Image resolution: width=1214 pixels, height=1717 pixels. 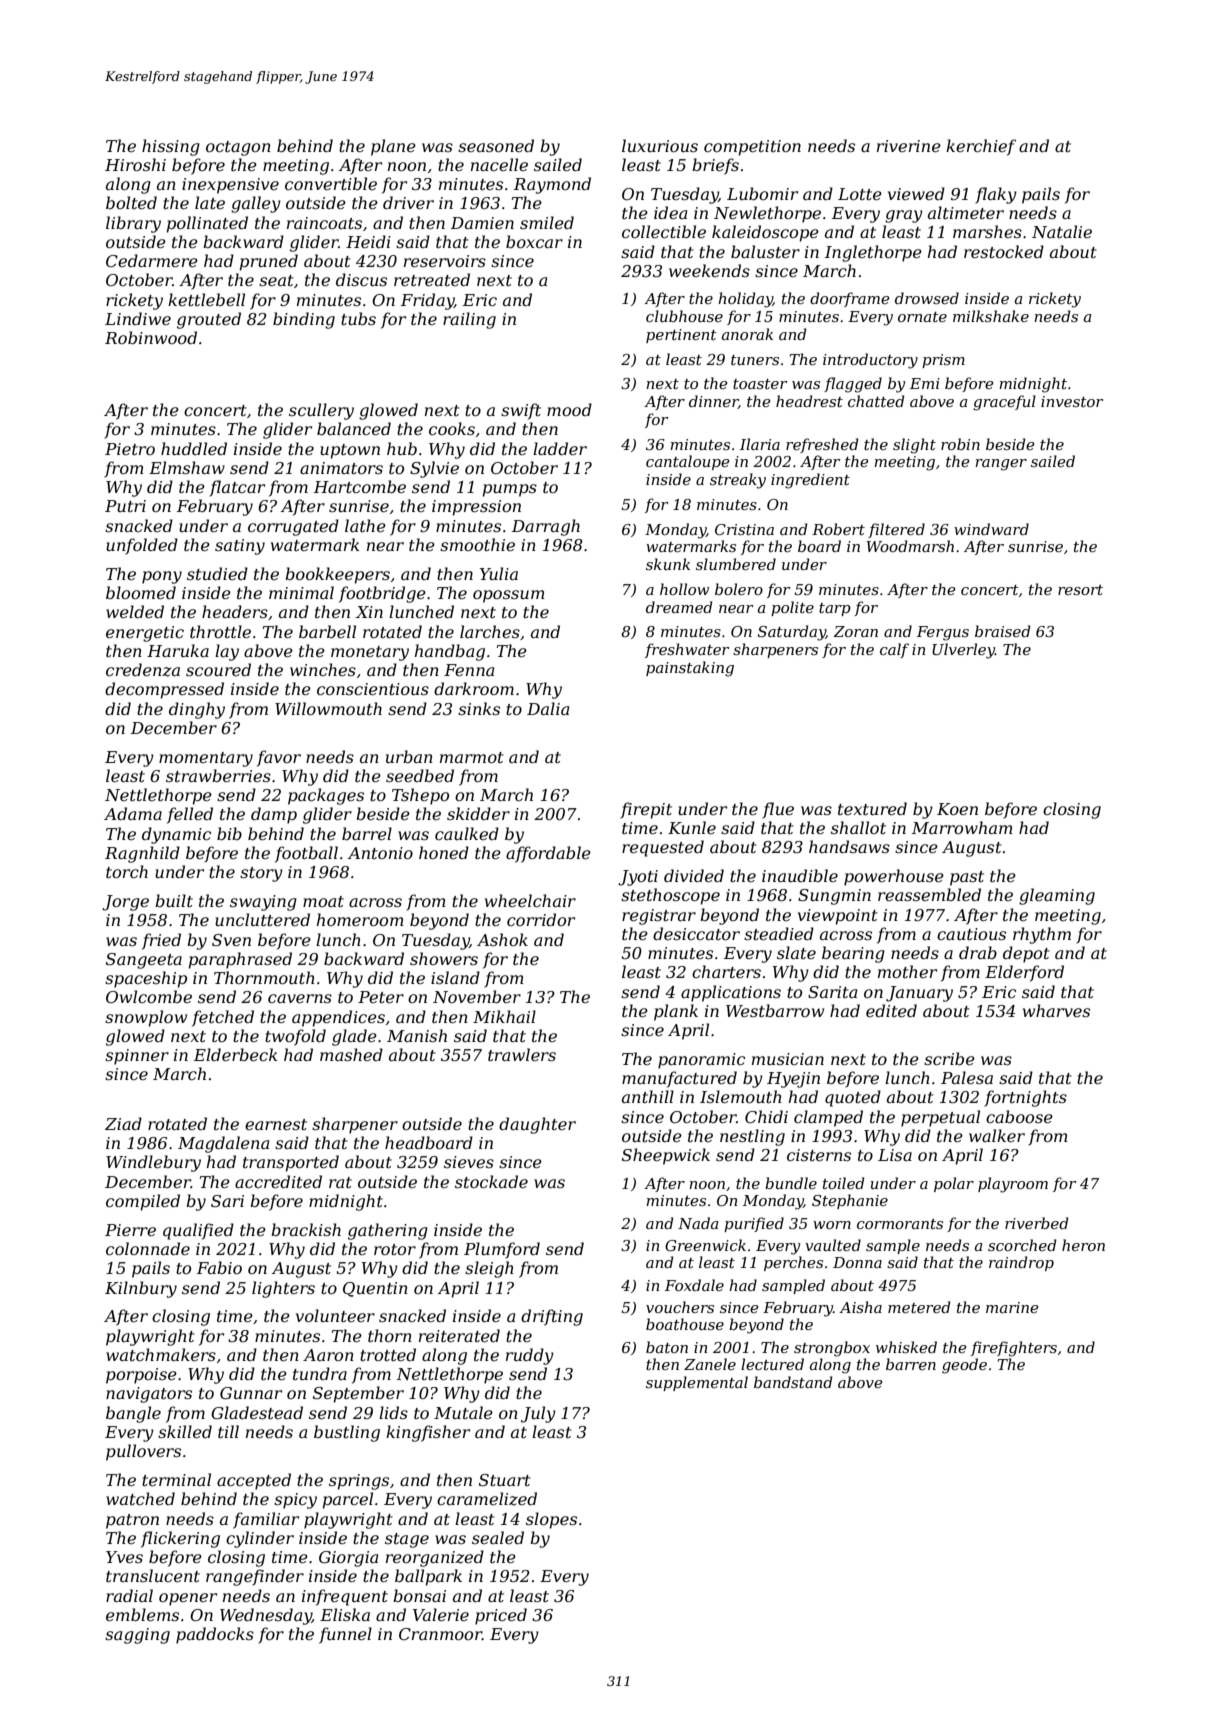 What do you see at coordinates (477, 544) in the image?
I see `smoothie` at bounding box center [477, 544].
